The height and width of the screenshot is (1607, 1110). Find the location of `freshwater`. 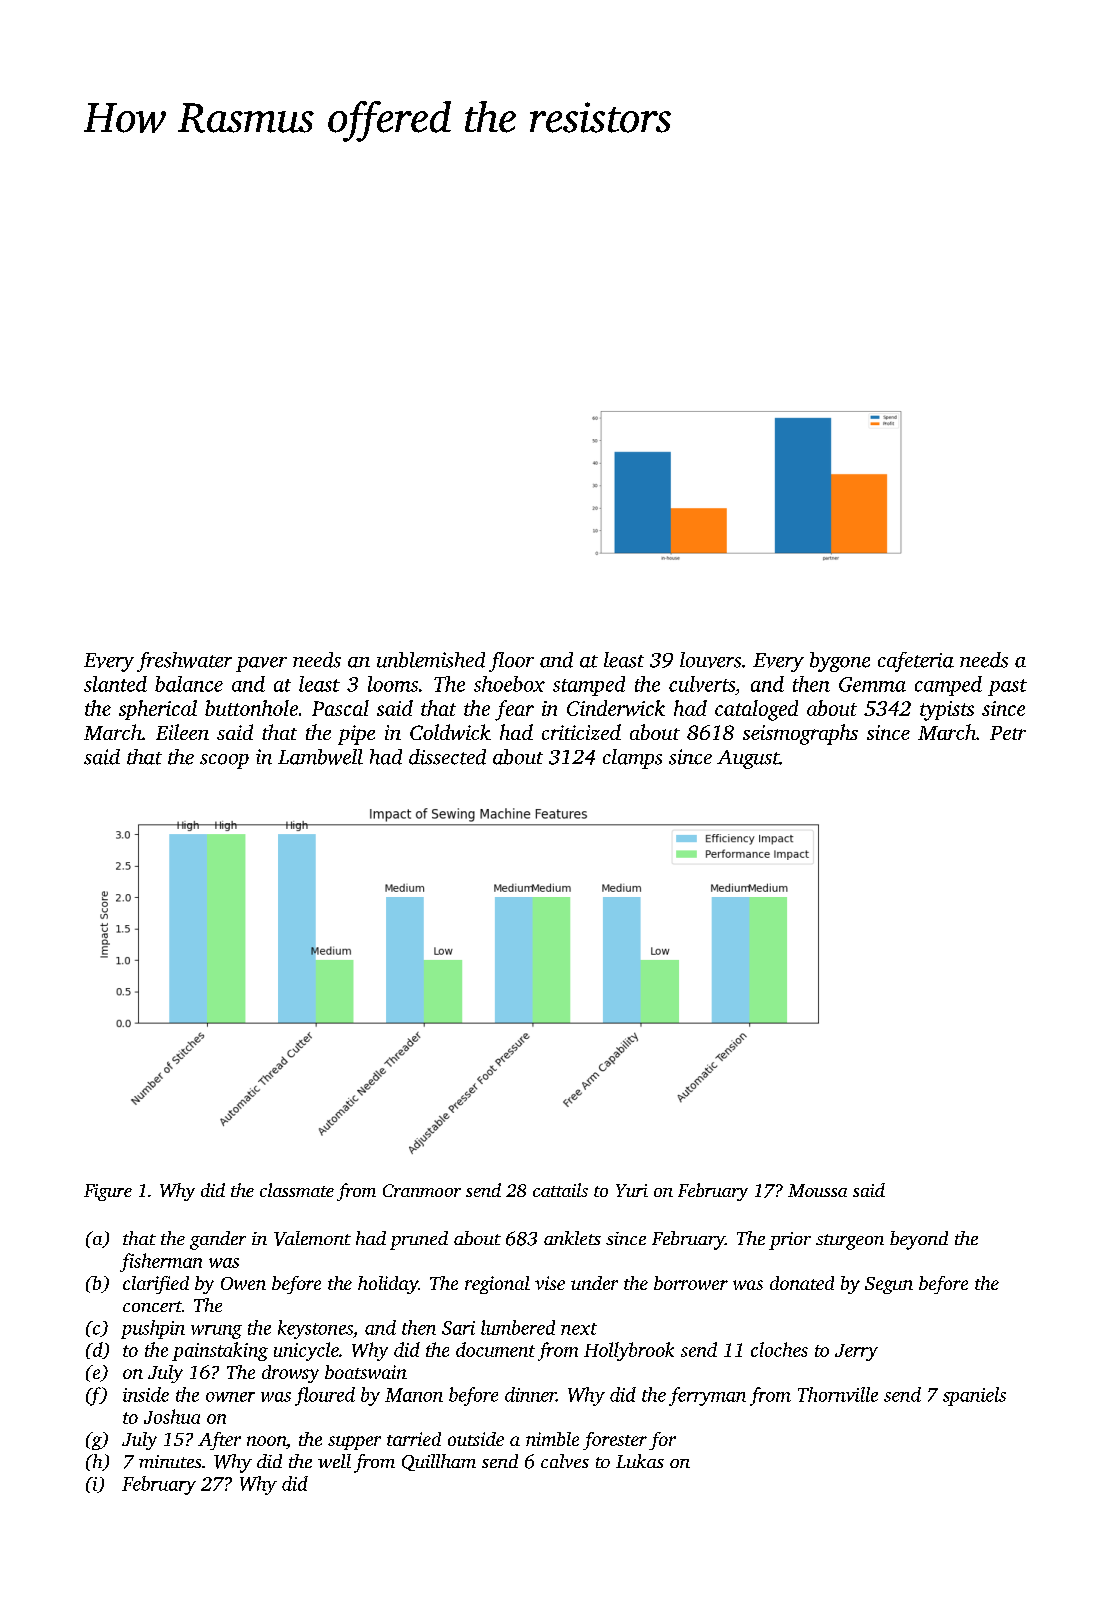

freshwater is located at coordinates (184, 662).
